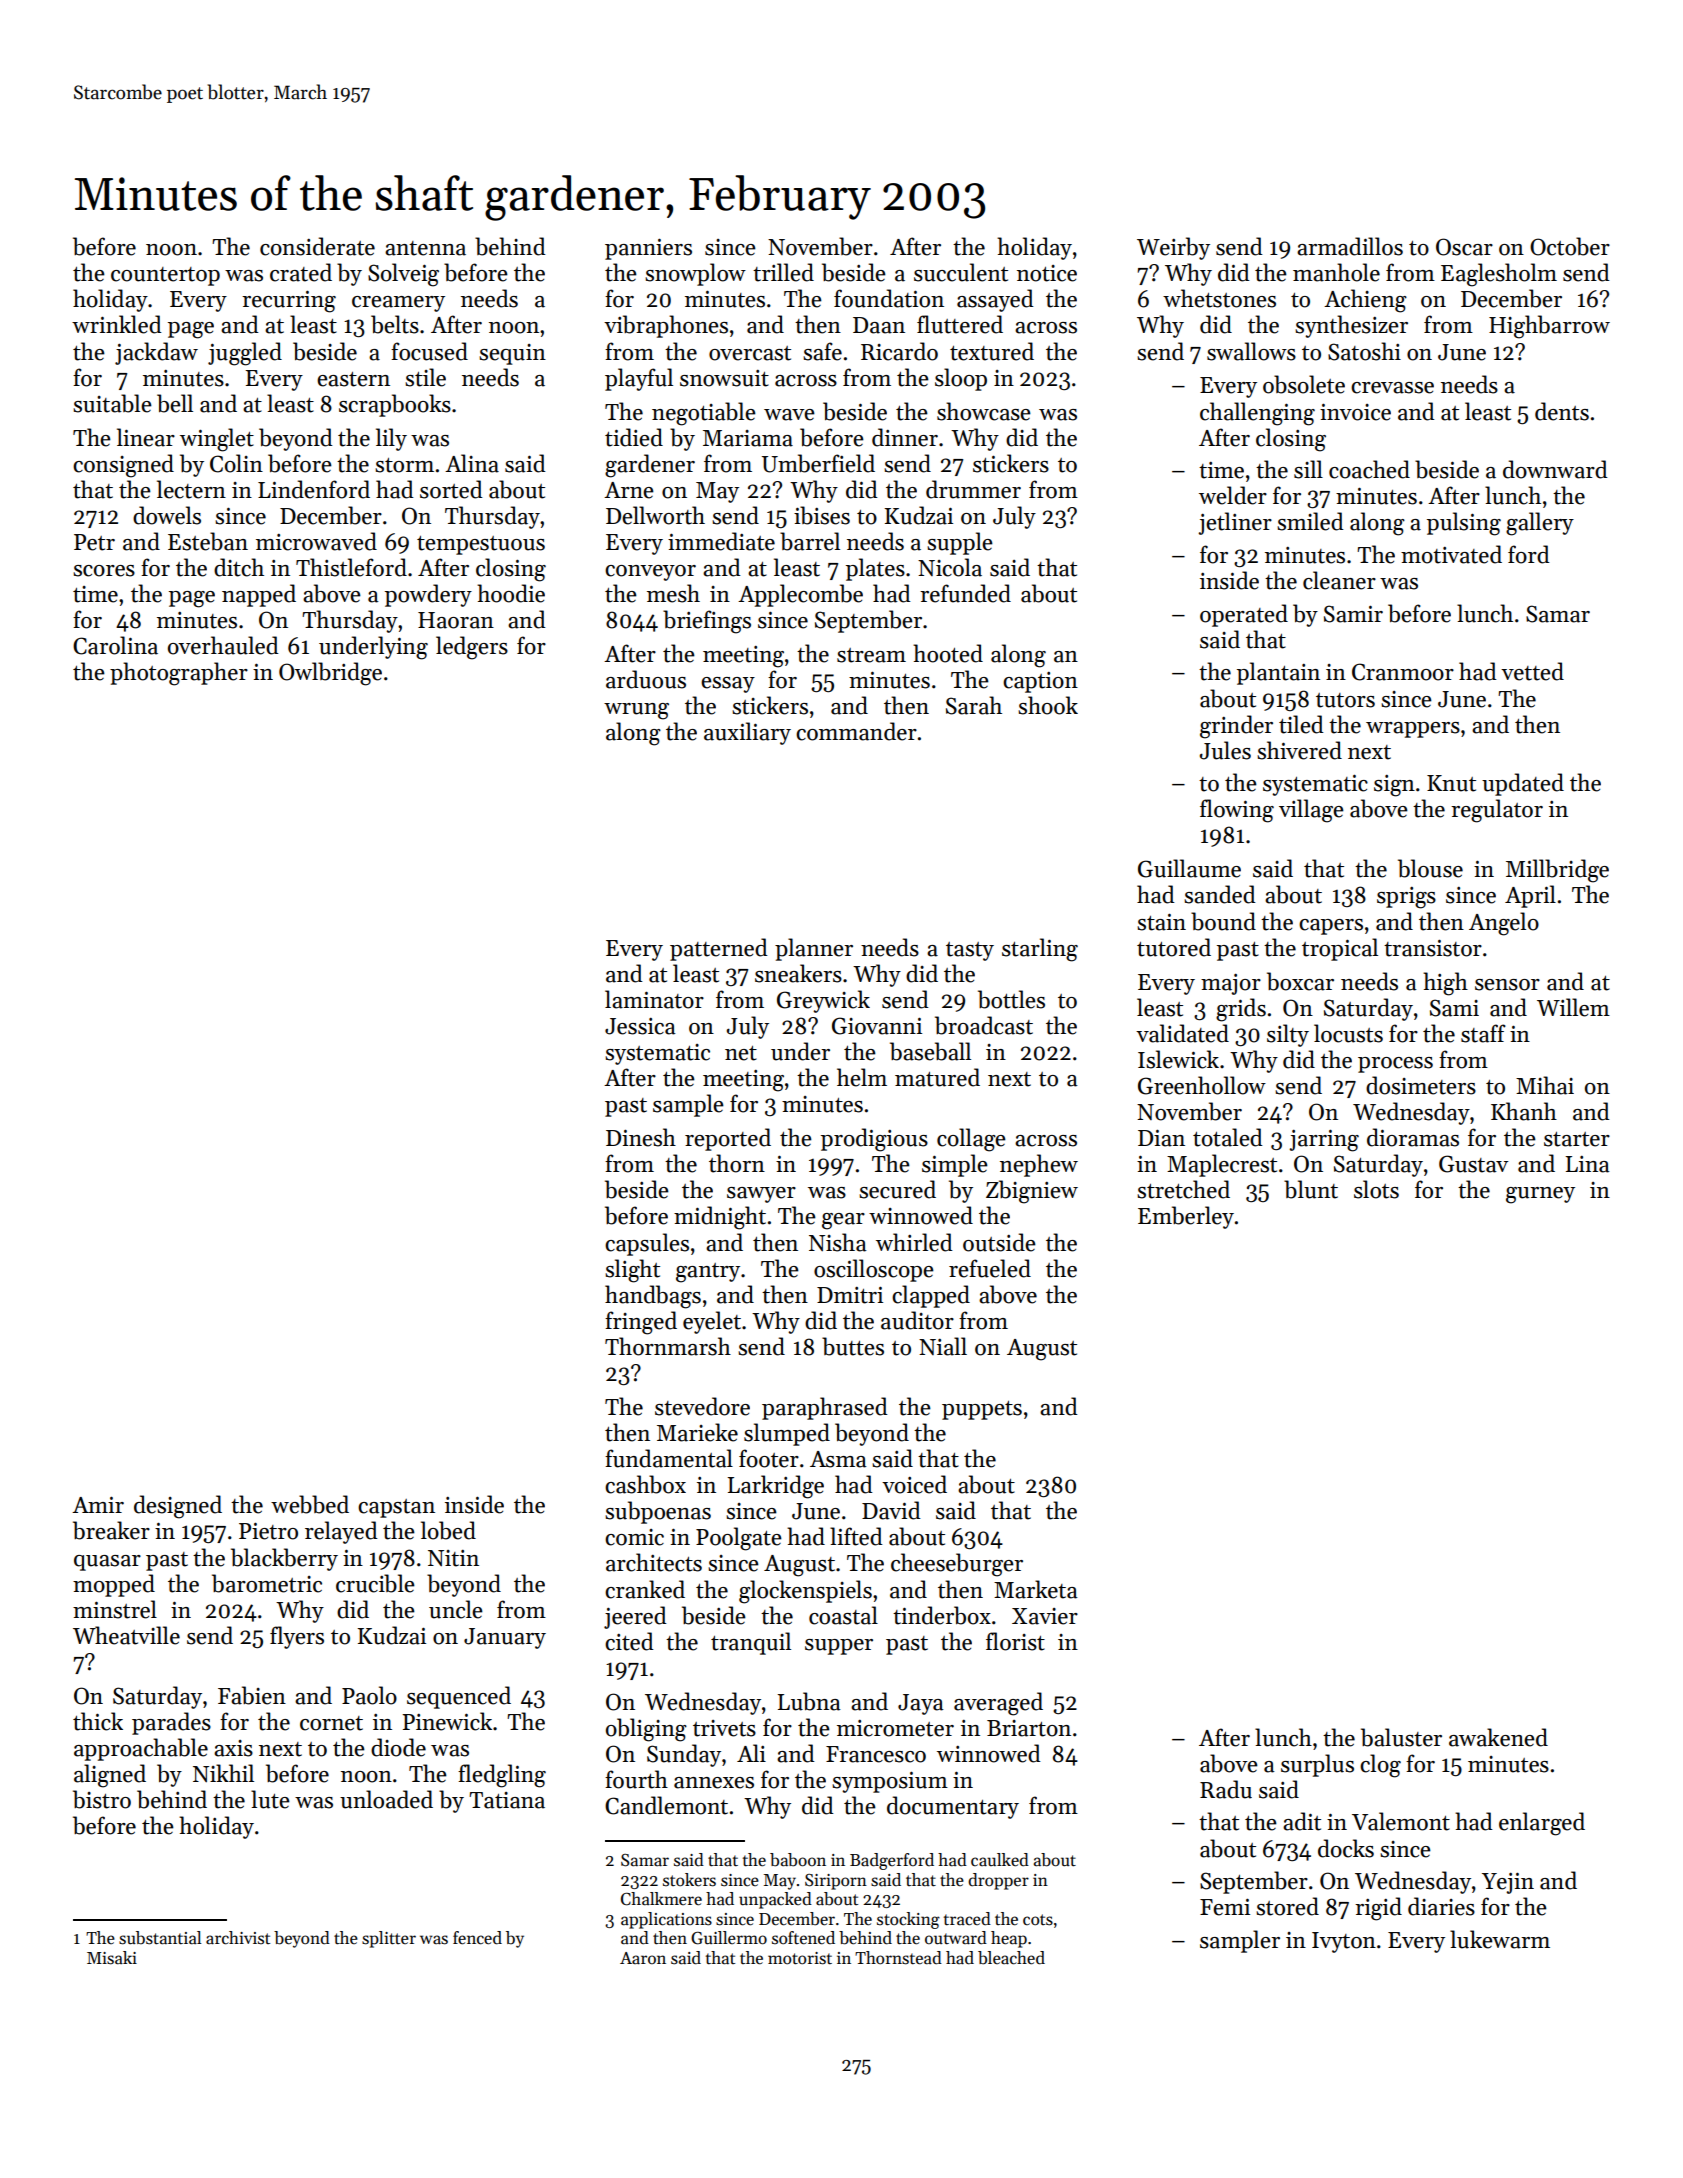  I want to click on bistro, so click(102, 1799).
